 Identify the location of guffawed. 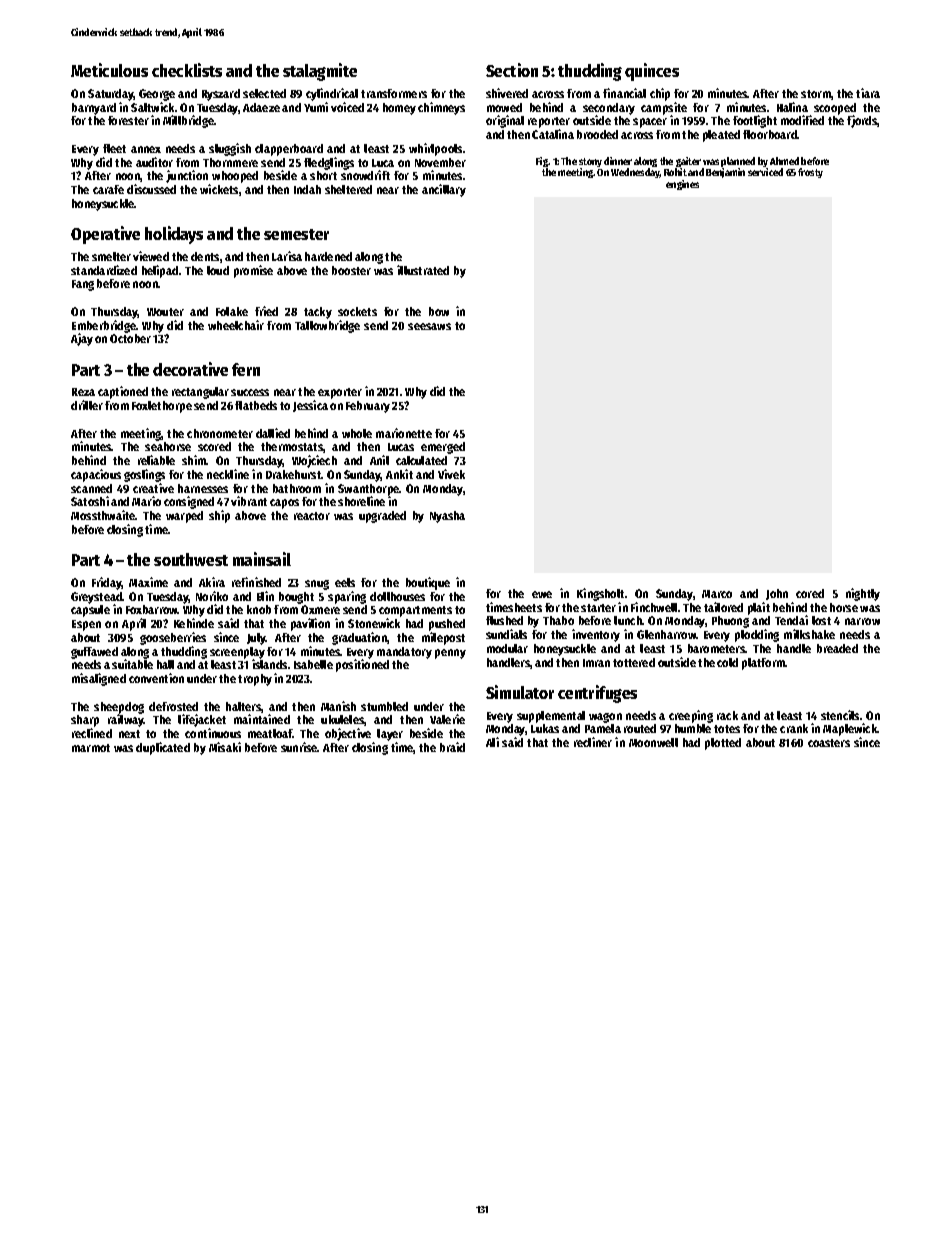
(94, 653).
